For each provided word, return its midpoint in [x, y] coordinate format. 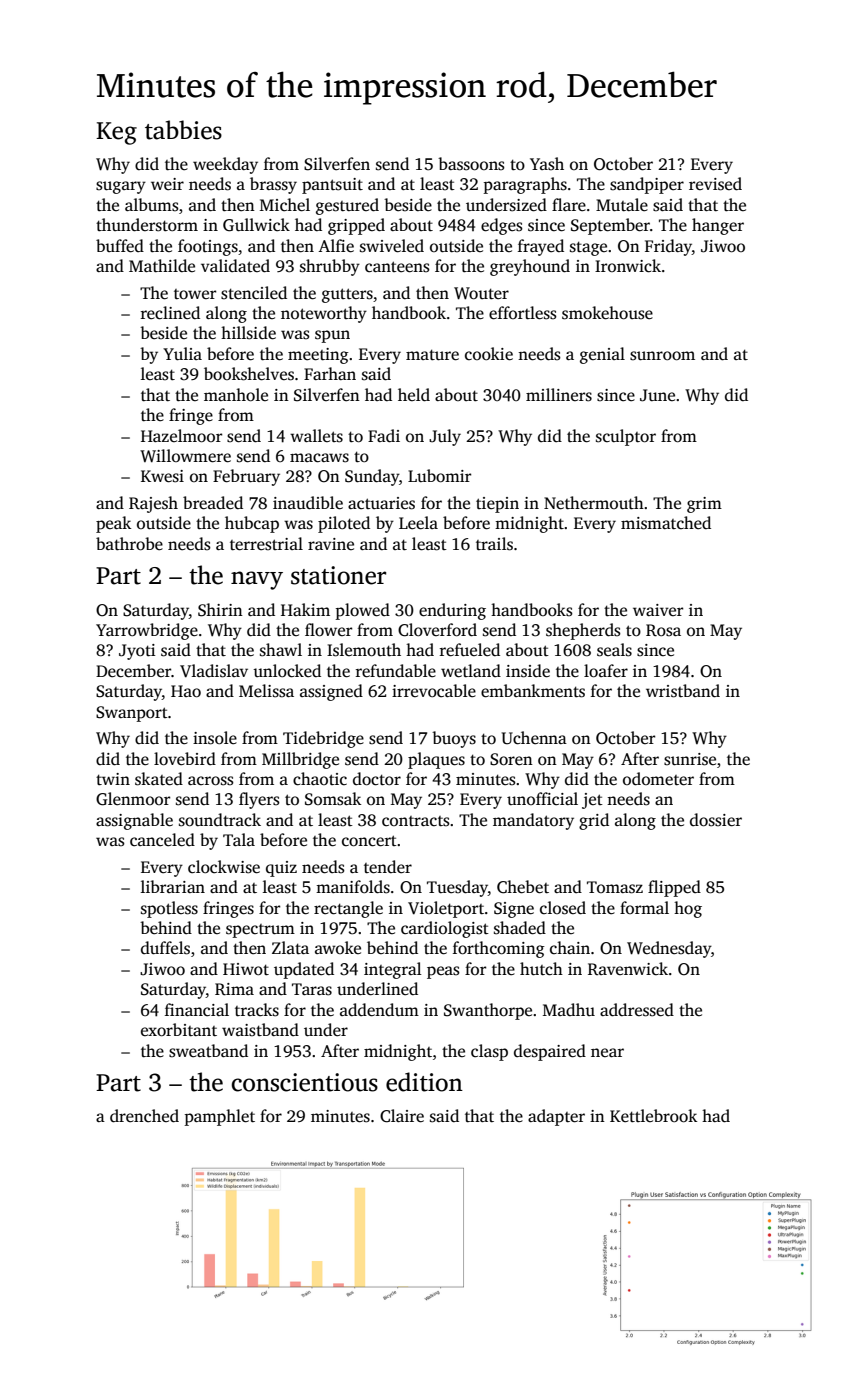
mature [432, 355]
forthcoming [499, 949]
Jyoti [137, 652]
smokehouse [607, 313]
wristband [683, 691]
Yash [547, 164]
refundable [396, 671]
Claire [402, 1116]
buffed [120, 246]
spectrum [260, 931]
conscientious [305, 1082]
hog [688, 909]
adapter [556, 1117]
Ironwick [628, 266]
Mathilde [162, 265]
